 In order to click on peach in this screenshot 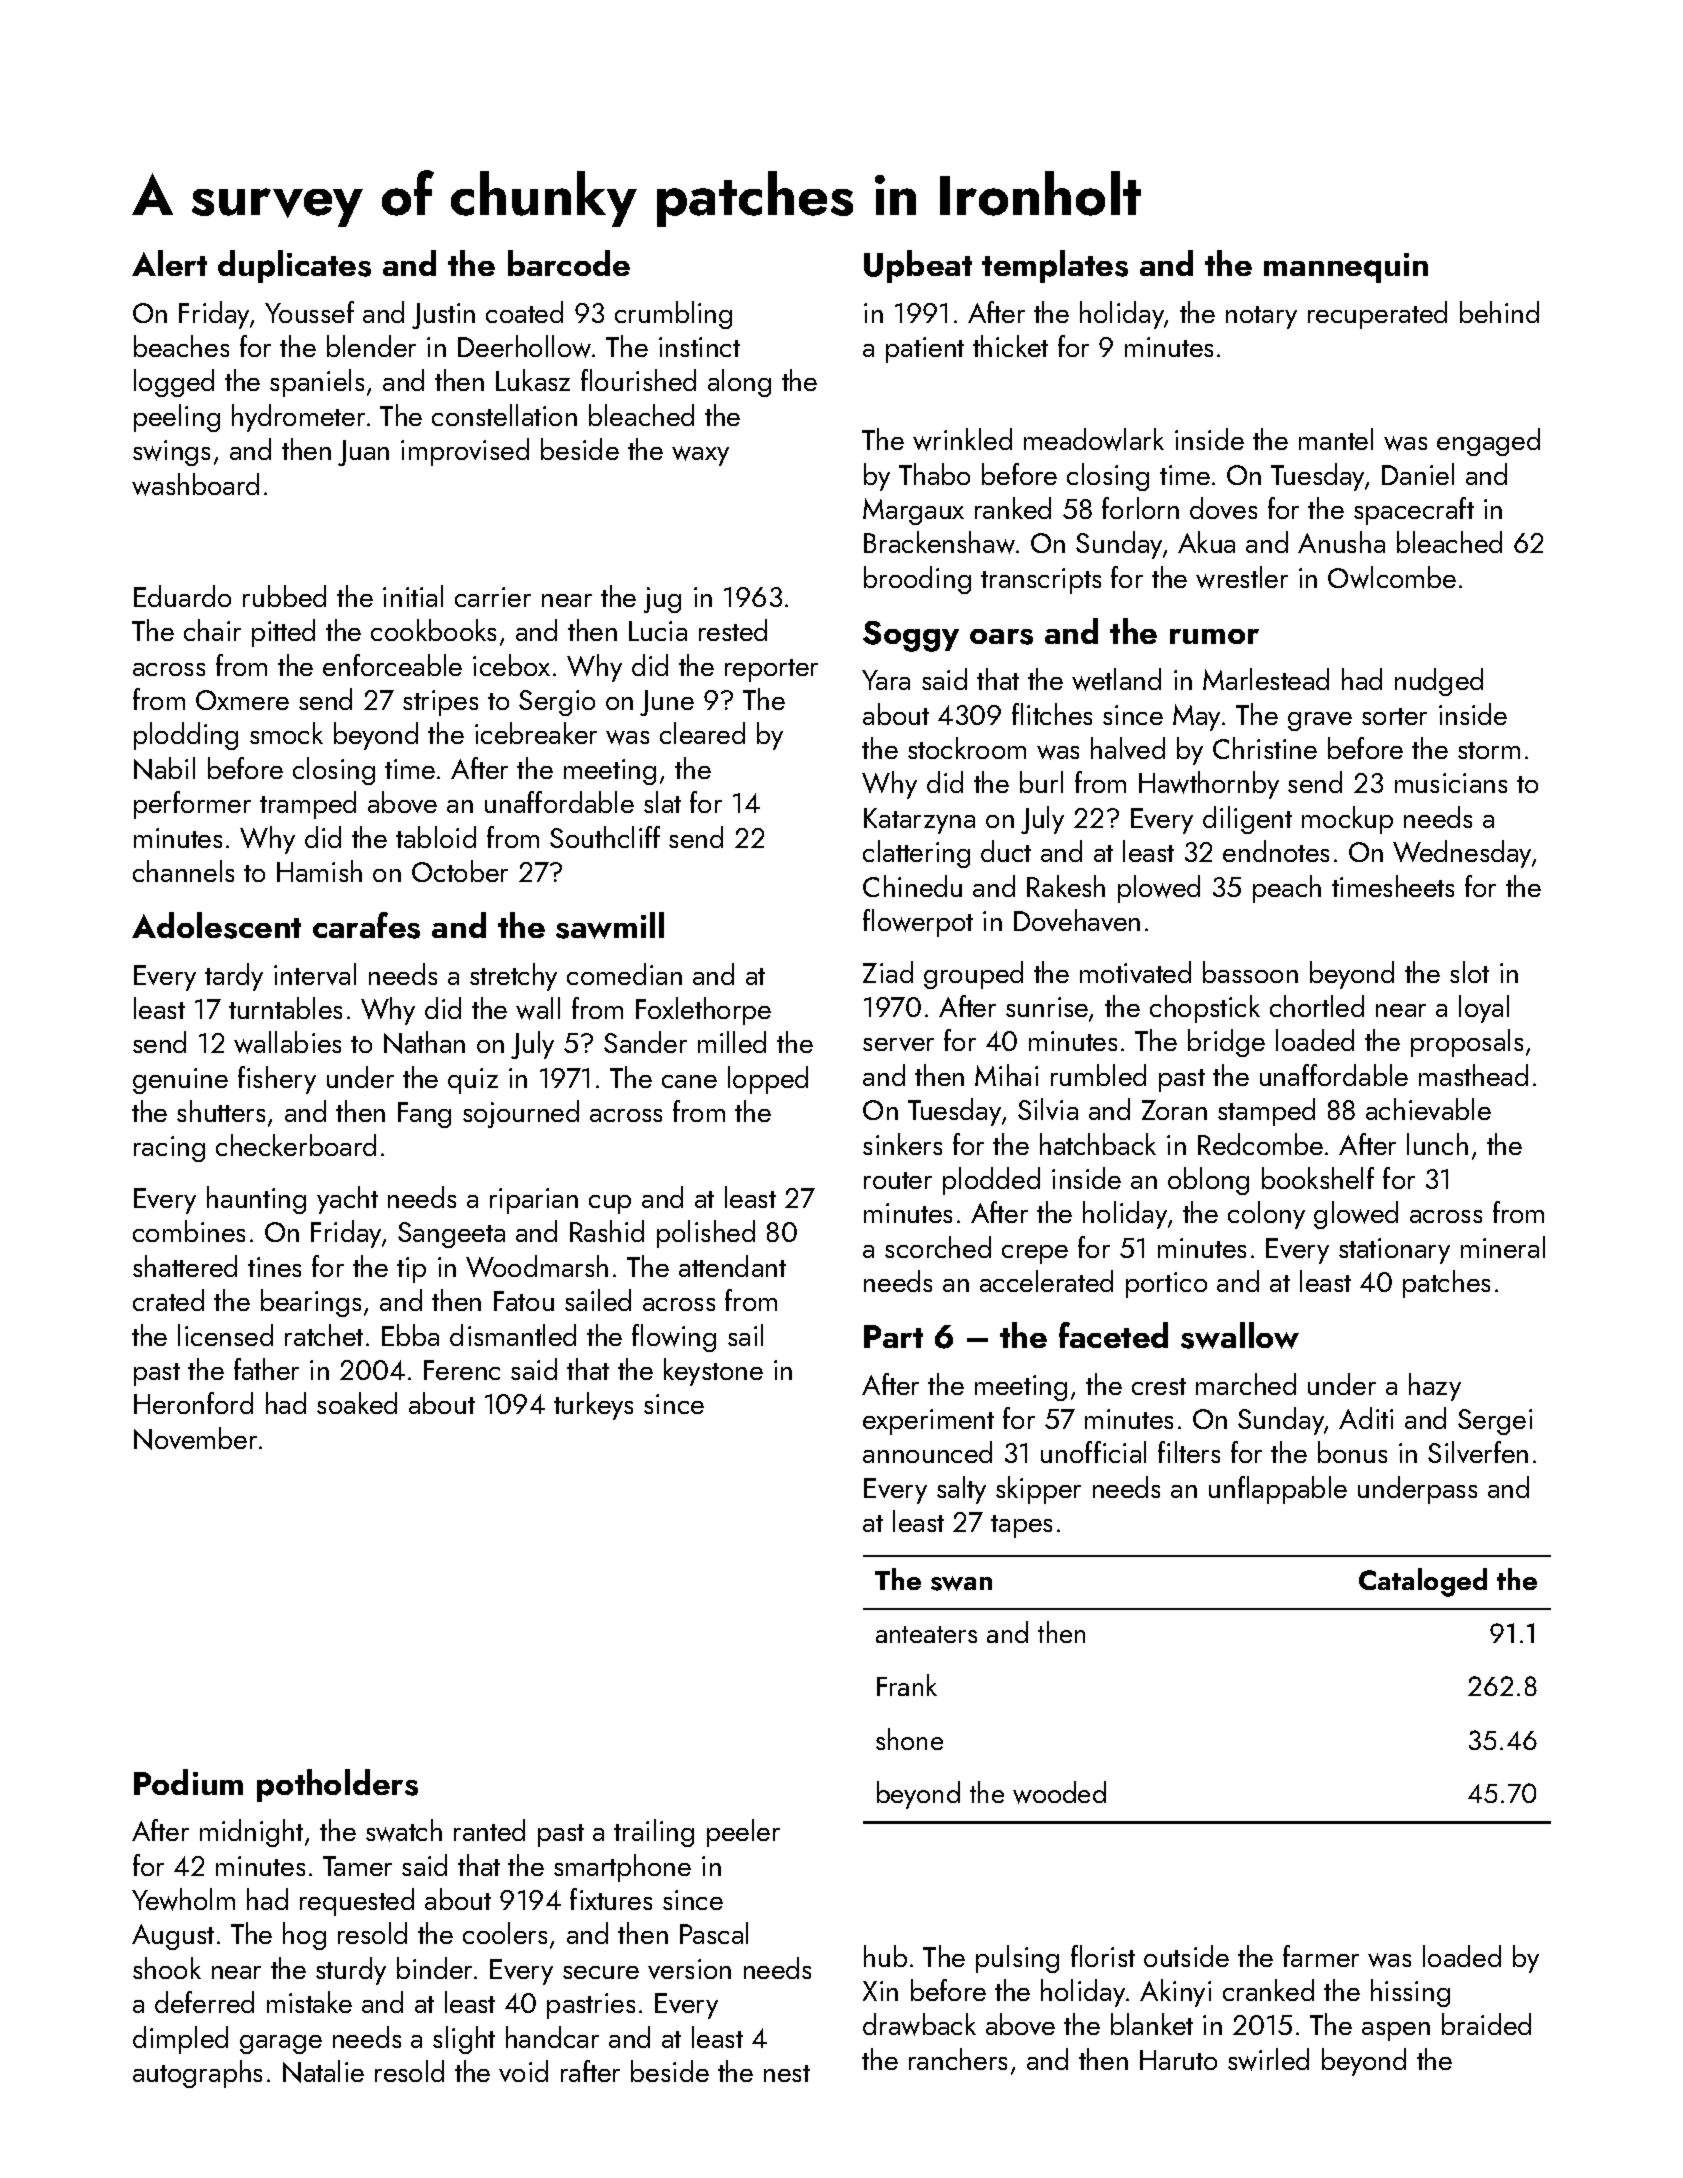, I will do `click(1287, 889)`.
